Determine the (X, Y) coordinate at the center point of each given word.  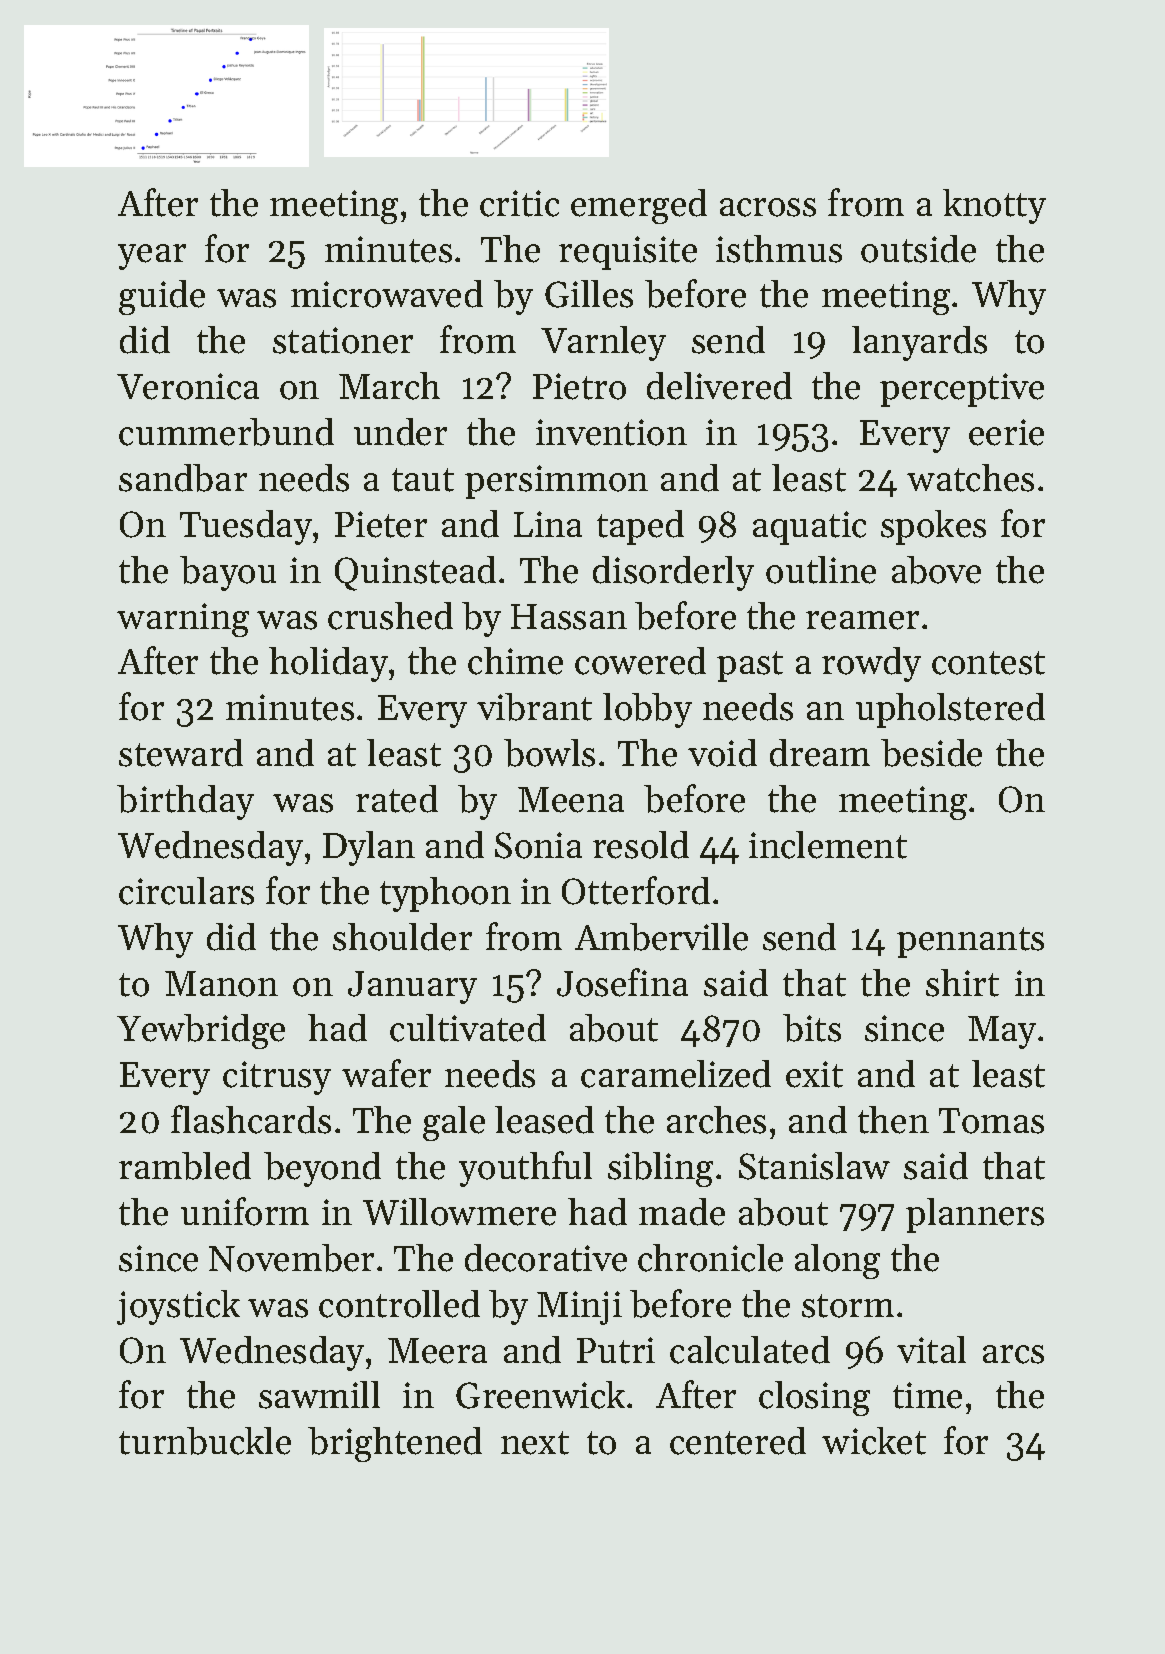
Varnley (603, 343)
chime (515, 661)
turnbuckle (205, 1441)
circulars (186, 891)
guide (162, 297)
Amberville (661, 937)
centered (738, 1441)
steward (181, 753)
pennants (970, 942)
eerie (1006, 432)
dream (820, 753)
